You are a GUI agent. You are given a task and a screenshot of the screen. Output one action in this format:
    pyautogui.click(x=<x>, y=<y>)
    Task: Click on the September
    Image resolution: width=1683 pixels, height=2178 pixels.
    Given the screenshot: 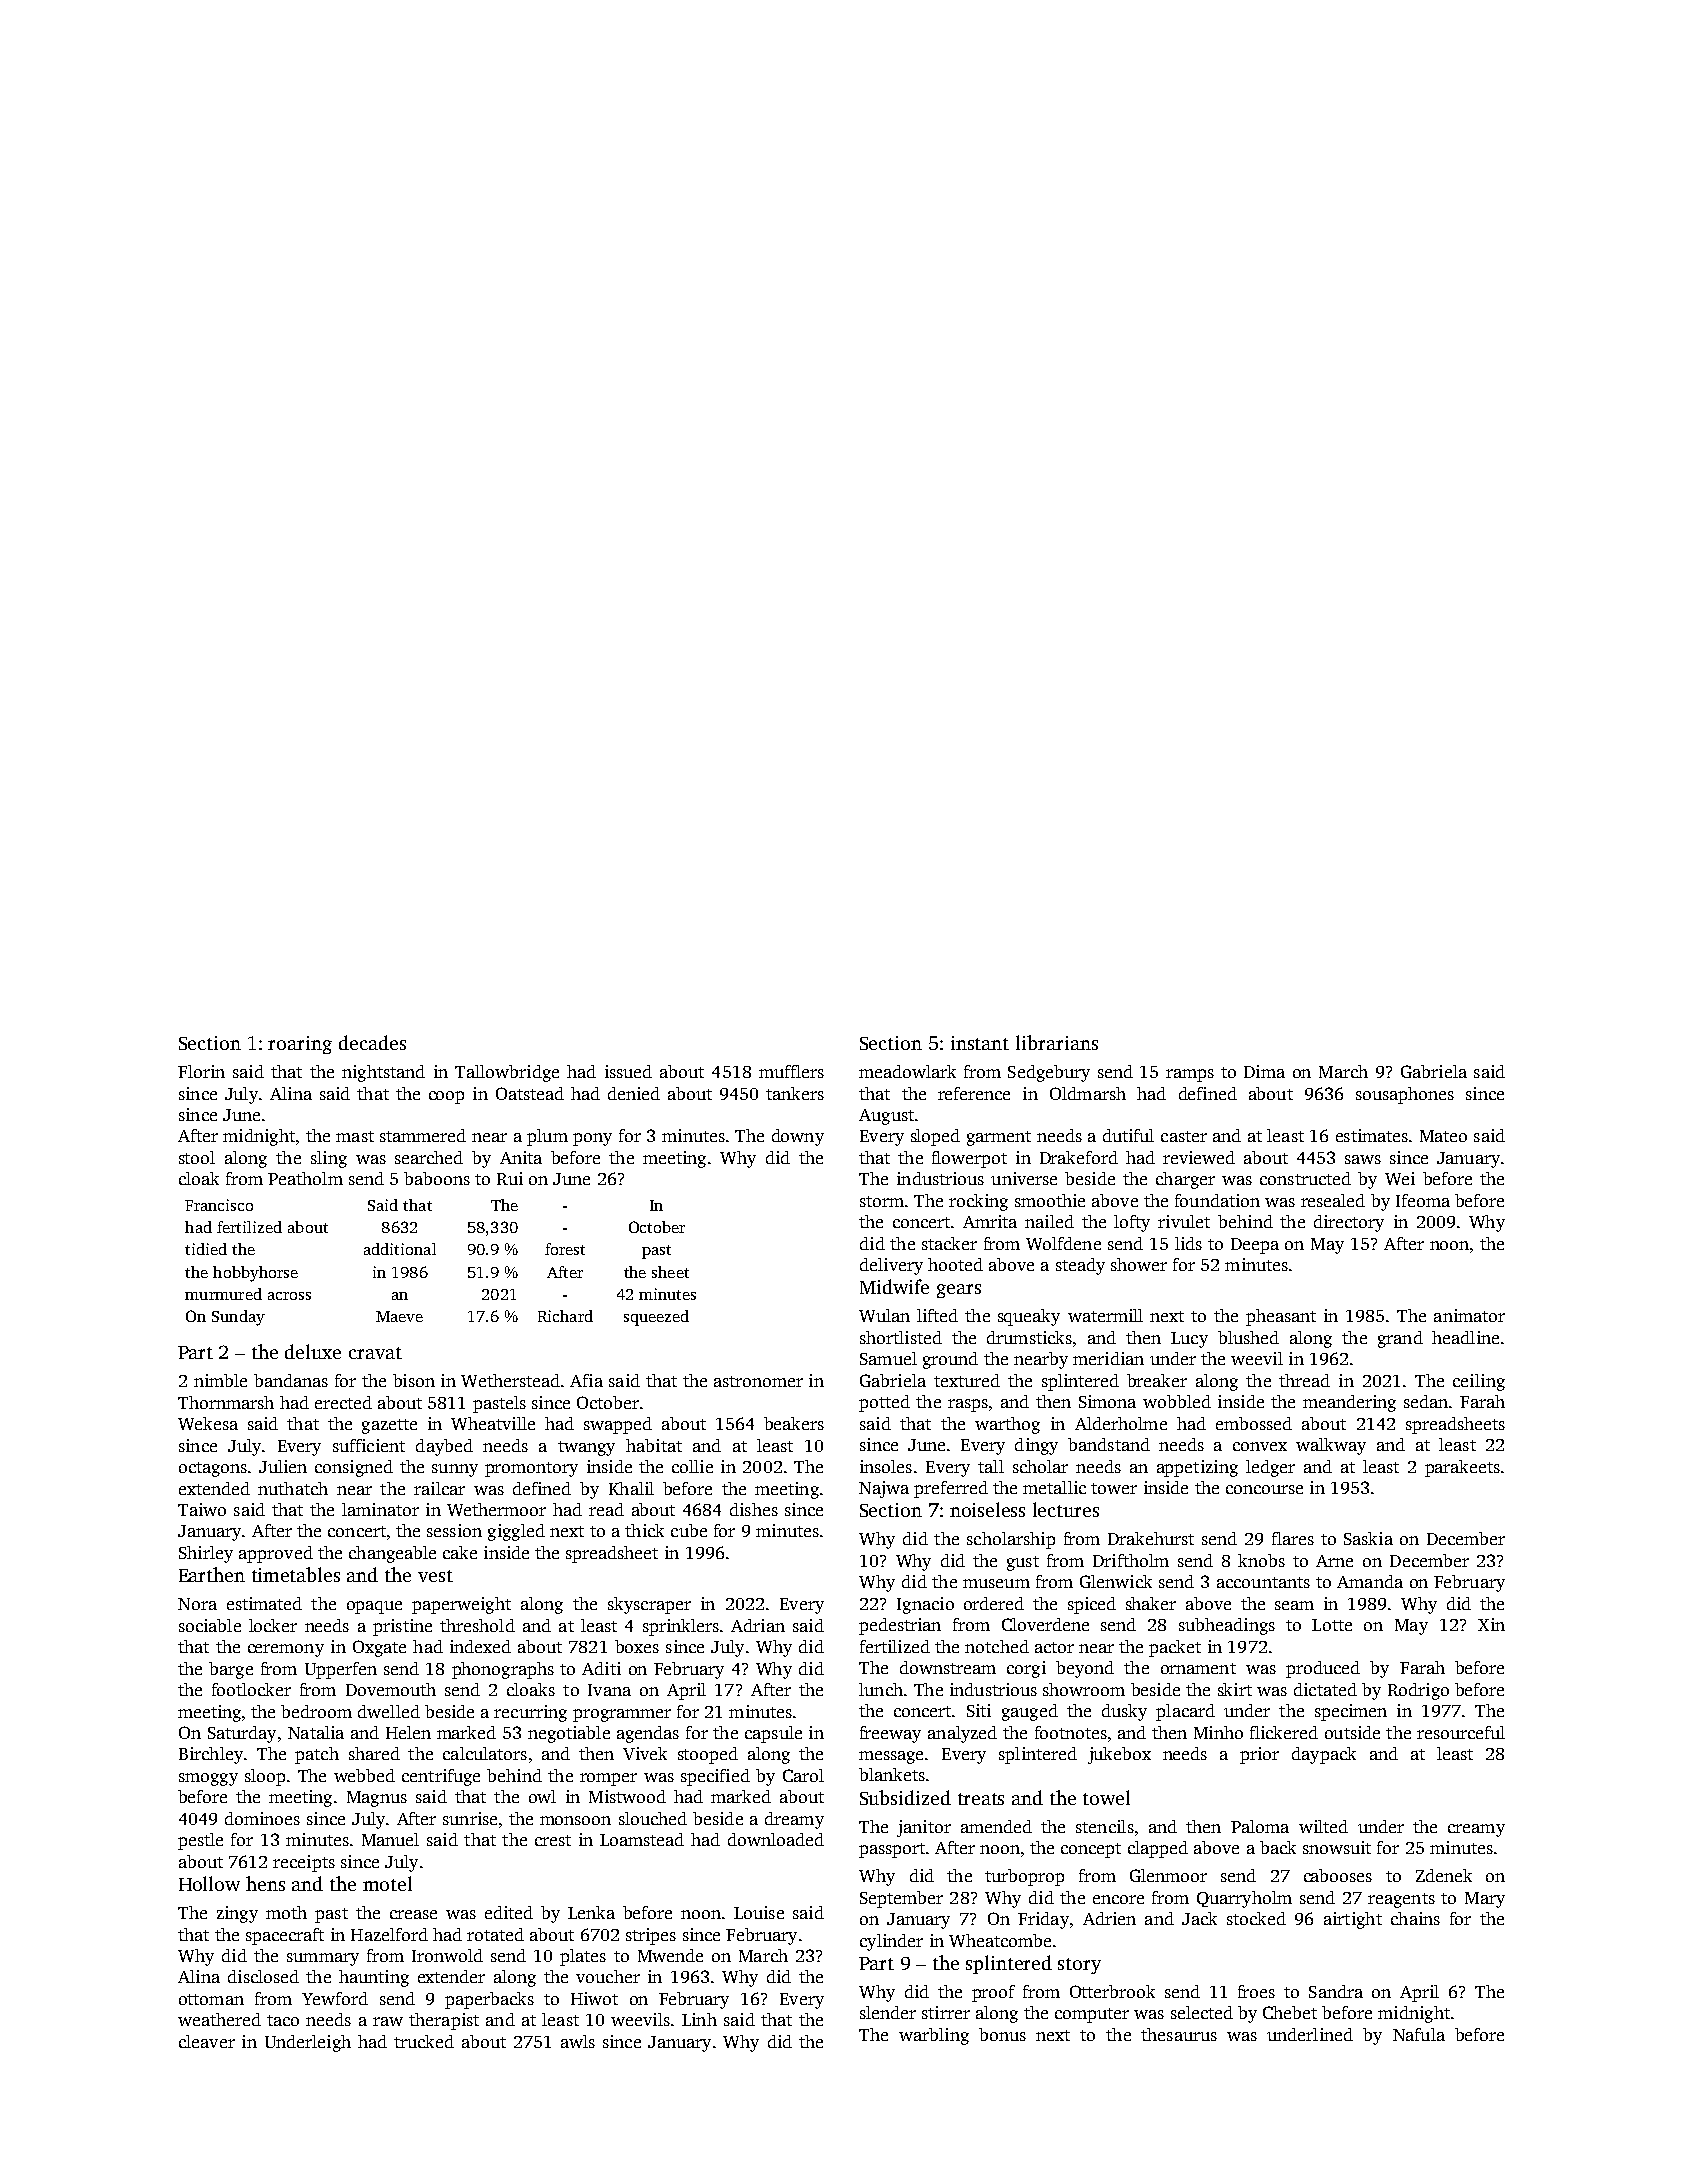 What is the action you would take?
    pyautogui.click(x=901, y=1899)
